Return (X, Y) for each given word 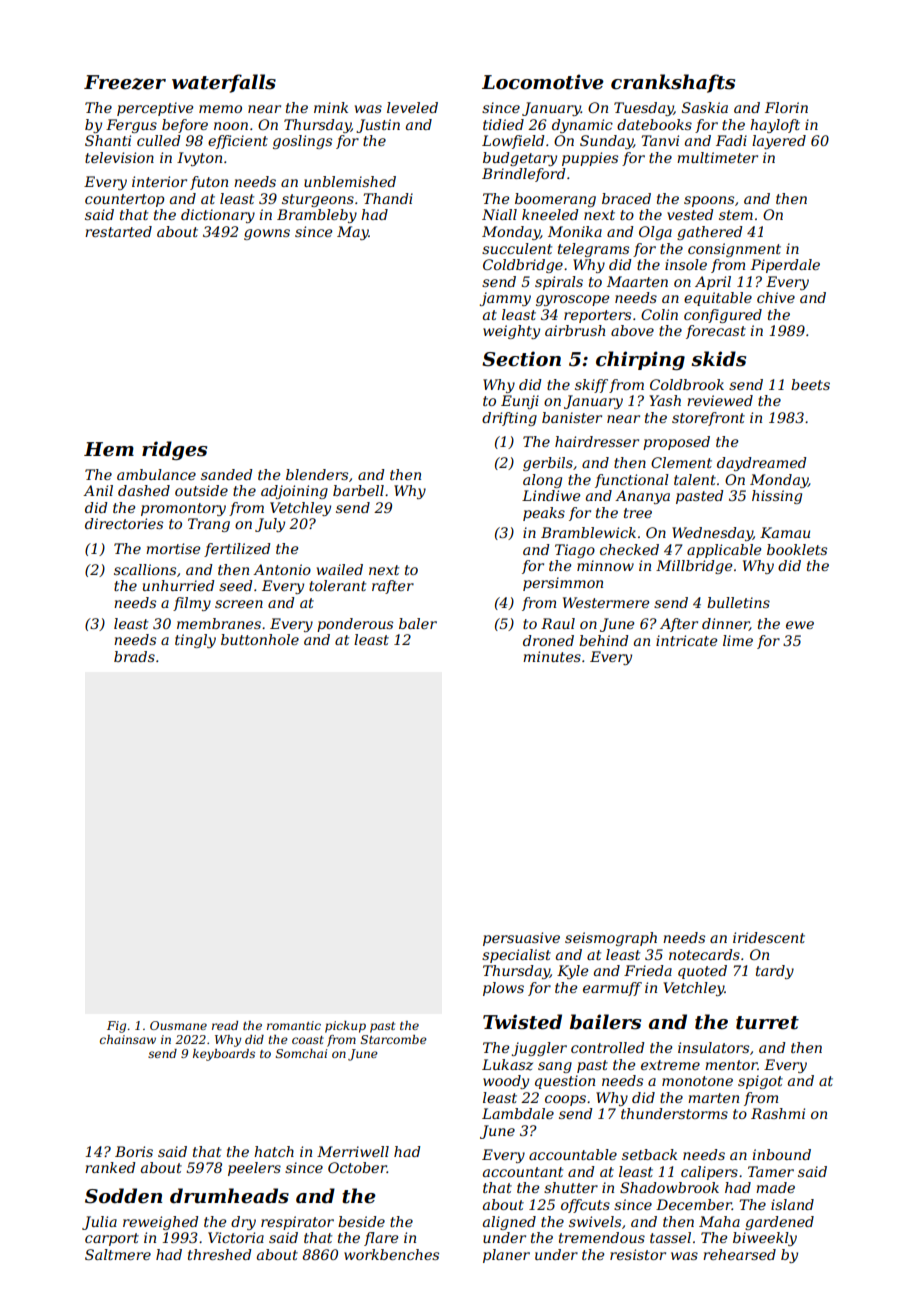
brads (134, 656)
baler (418, 623)
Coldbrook (687, 384)
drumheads (229, 1196)
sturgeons (318, 200)
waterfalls (224, 83)
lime (738, 640)
